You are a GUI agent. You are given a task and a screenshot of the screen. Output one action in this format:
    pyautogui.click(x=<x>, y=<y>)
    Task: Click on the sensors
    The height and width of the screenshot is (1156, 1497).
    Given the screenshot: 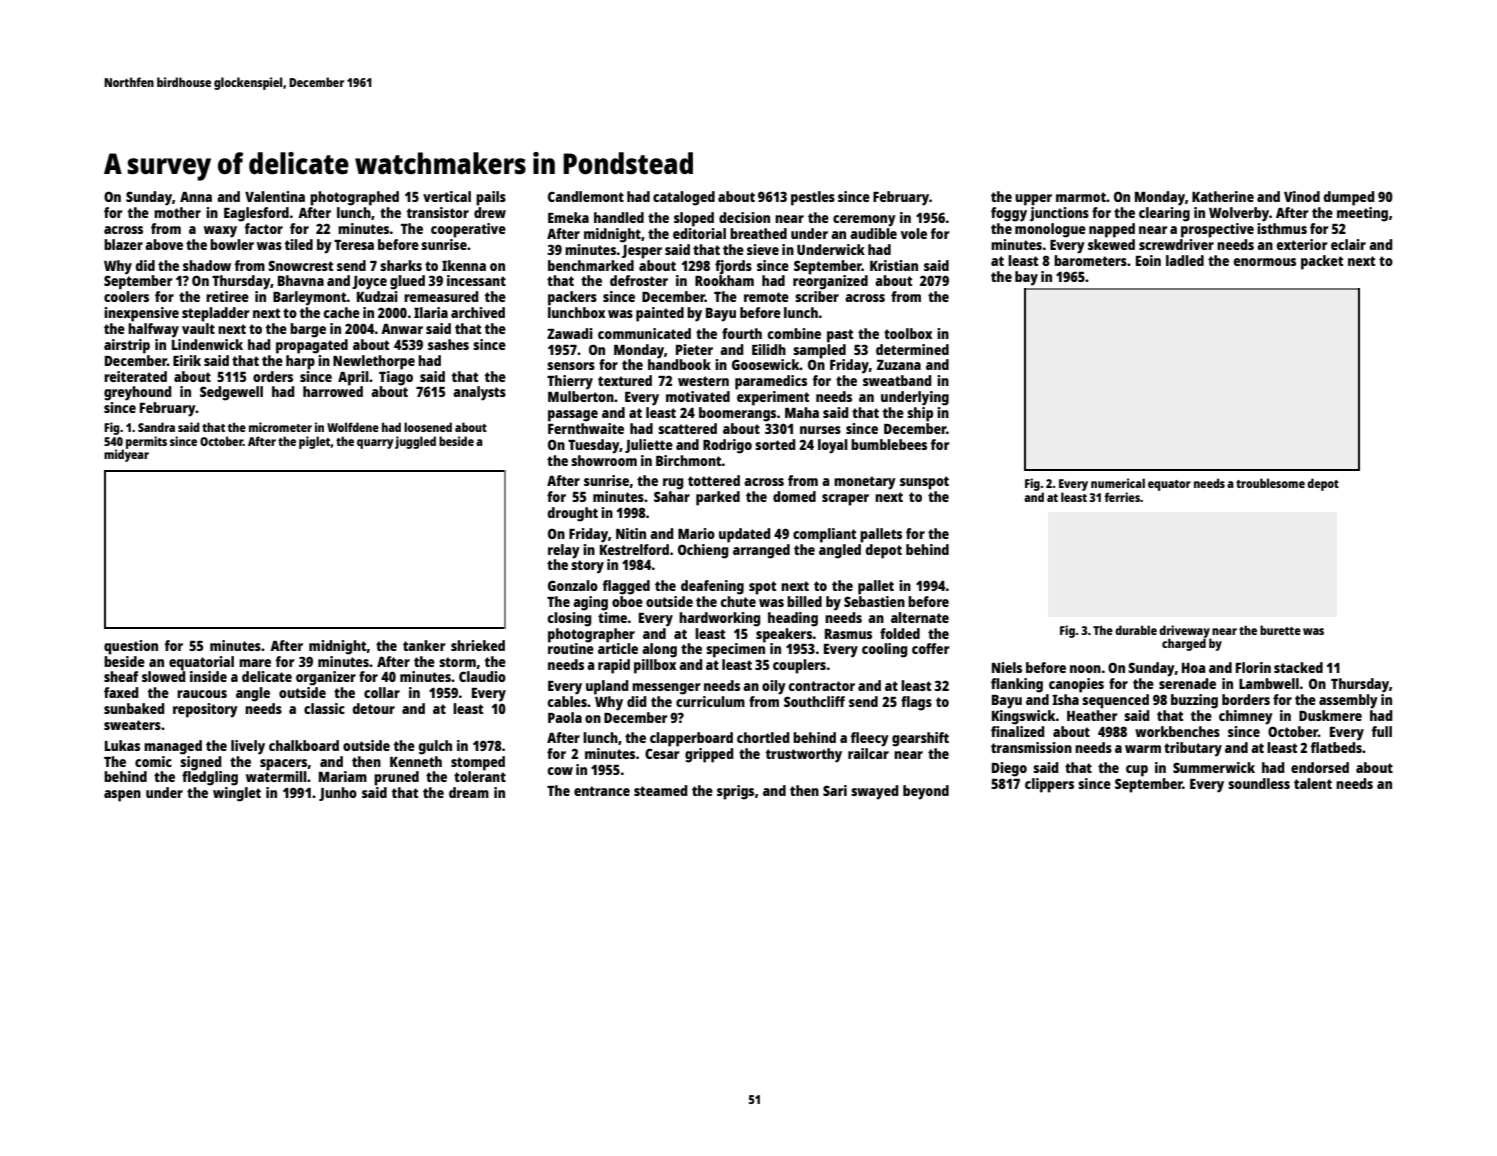 What is the action you would take?
    pyautogui.click(x=571, y=366)
